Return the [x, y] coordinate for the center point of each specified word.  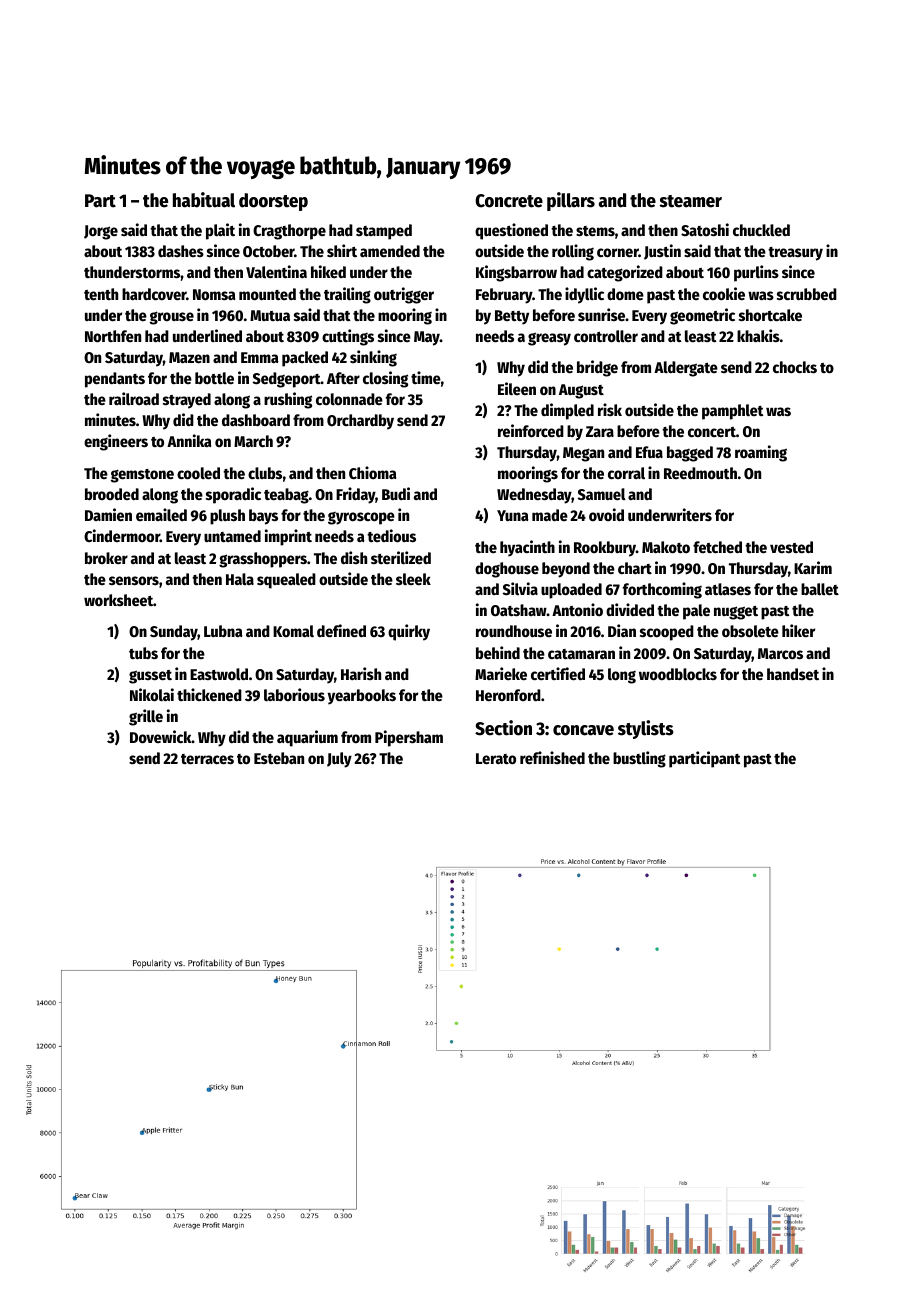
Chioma [373, 472]
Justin [662, 252]
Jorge [101, 232]
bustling [639, 759]
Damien [108, 514]
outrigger [404, 295]
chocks [795, 367]
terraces [207, 759]
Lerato [496, 758]
